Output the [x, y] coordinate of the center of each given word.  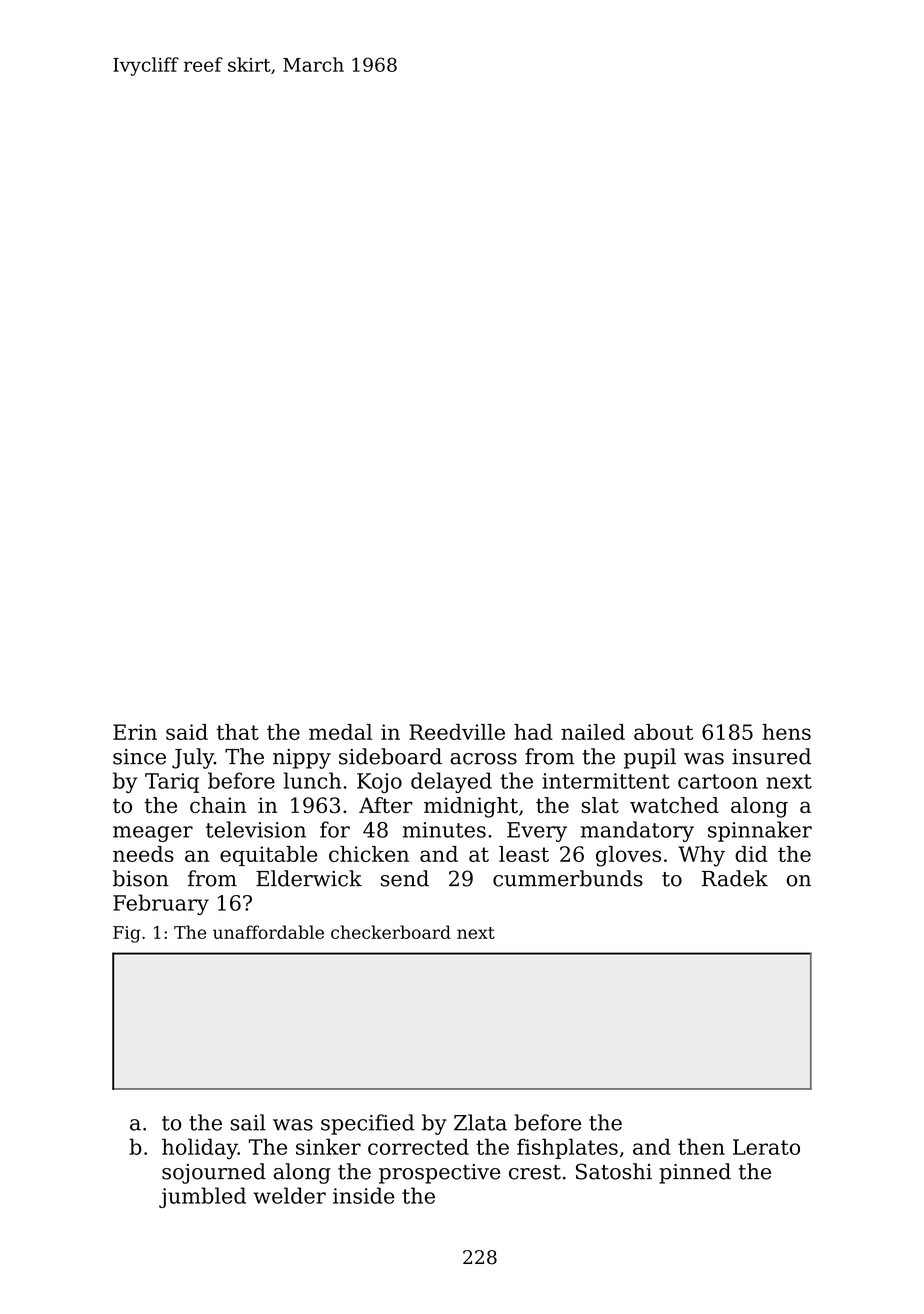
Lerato [766, 1147]
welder [289, 1195]
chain [218, 805]
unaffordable [268, 932]
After [386, 805]
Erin [135, 732]
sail [248, 1122]
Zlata [480, 1122]
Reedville [457, 732]
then [701, 1146]
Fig [127, 934]
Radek [735, 878]
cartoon [718, 781]
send [405, 878]
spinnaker [760, 831]
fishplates [567, 1148]
